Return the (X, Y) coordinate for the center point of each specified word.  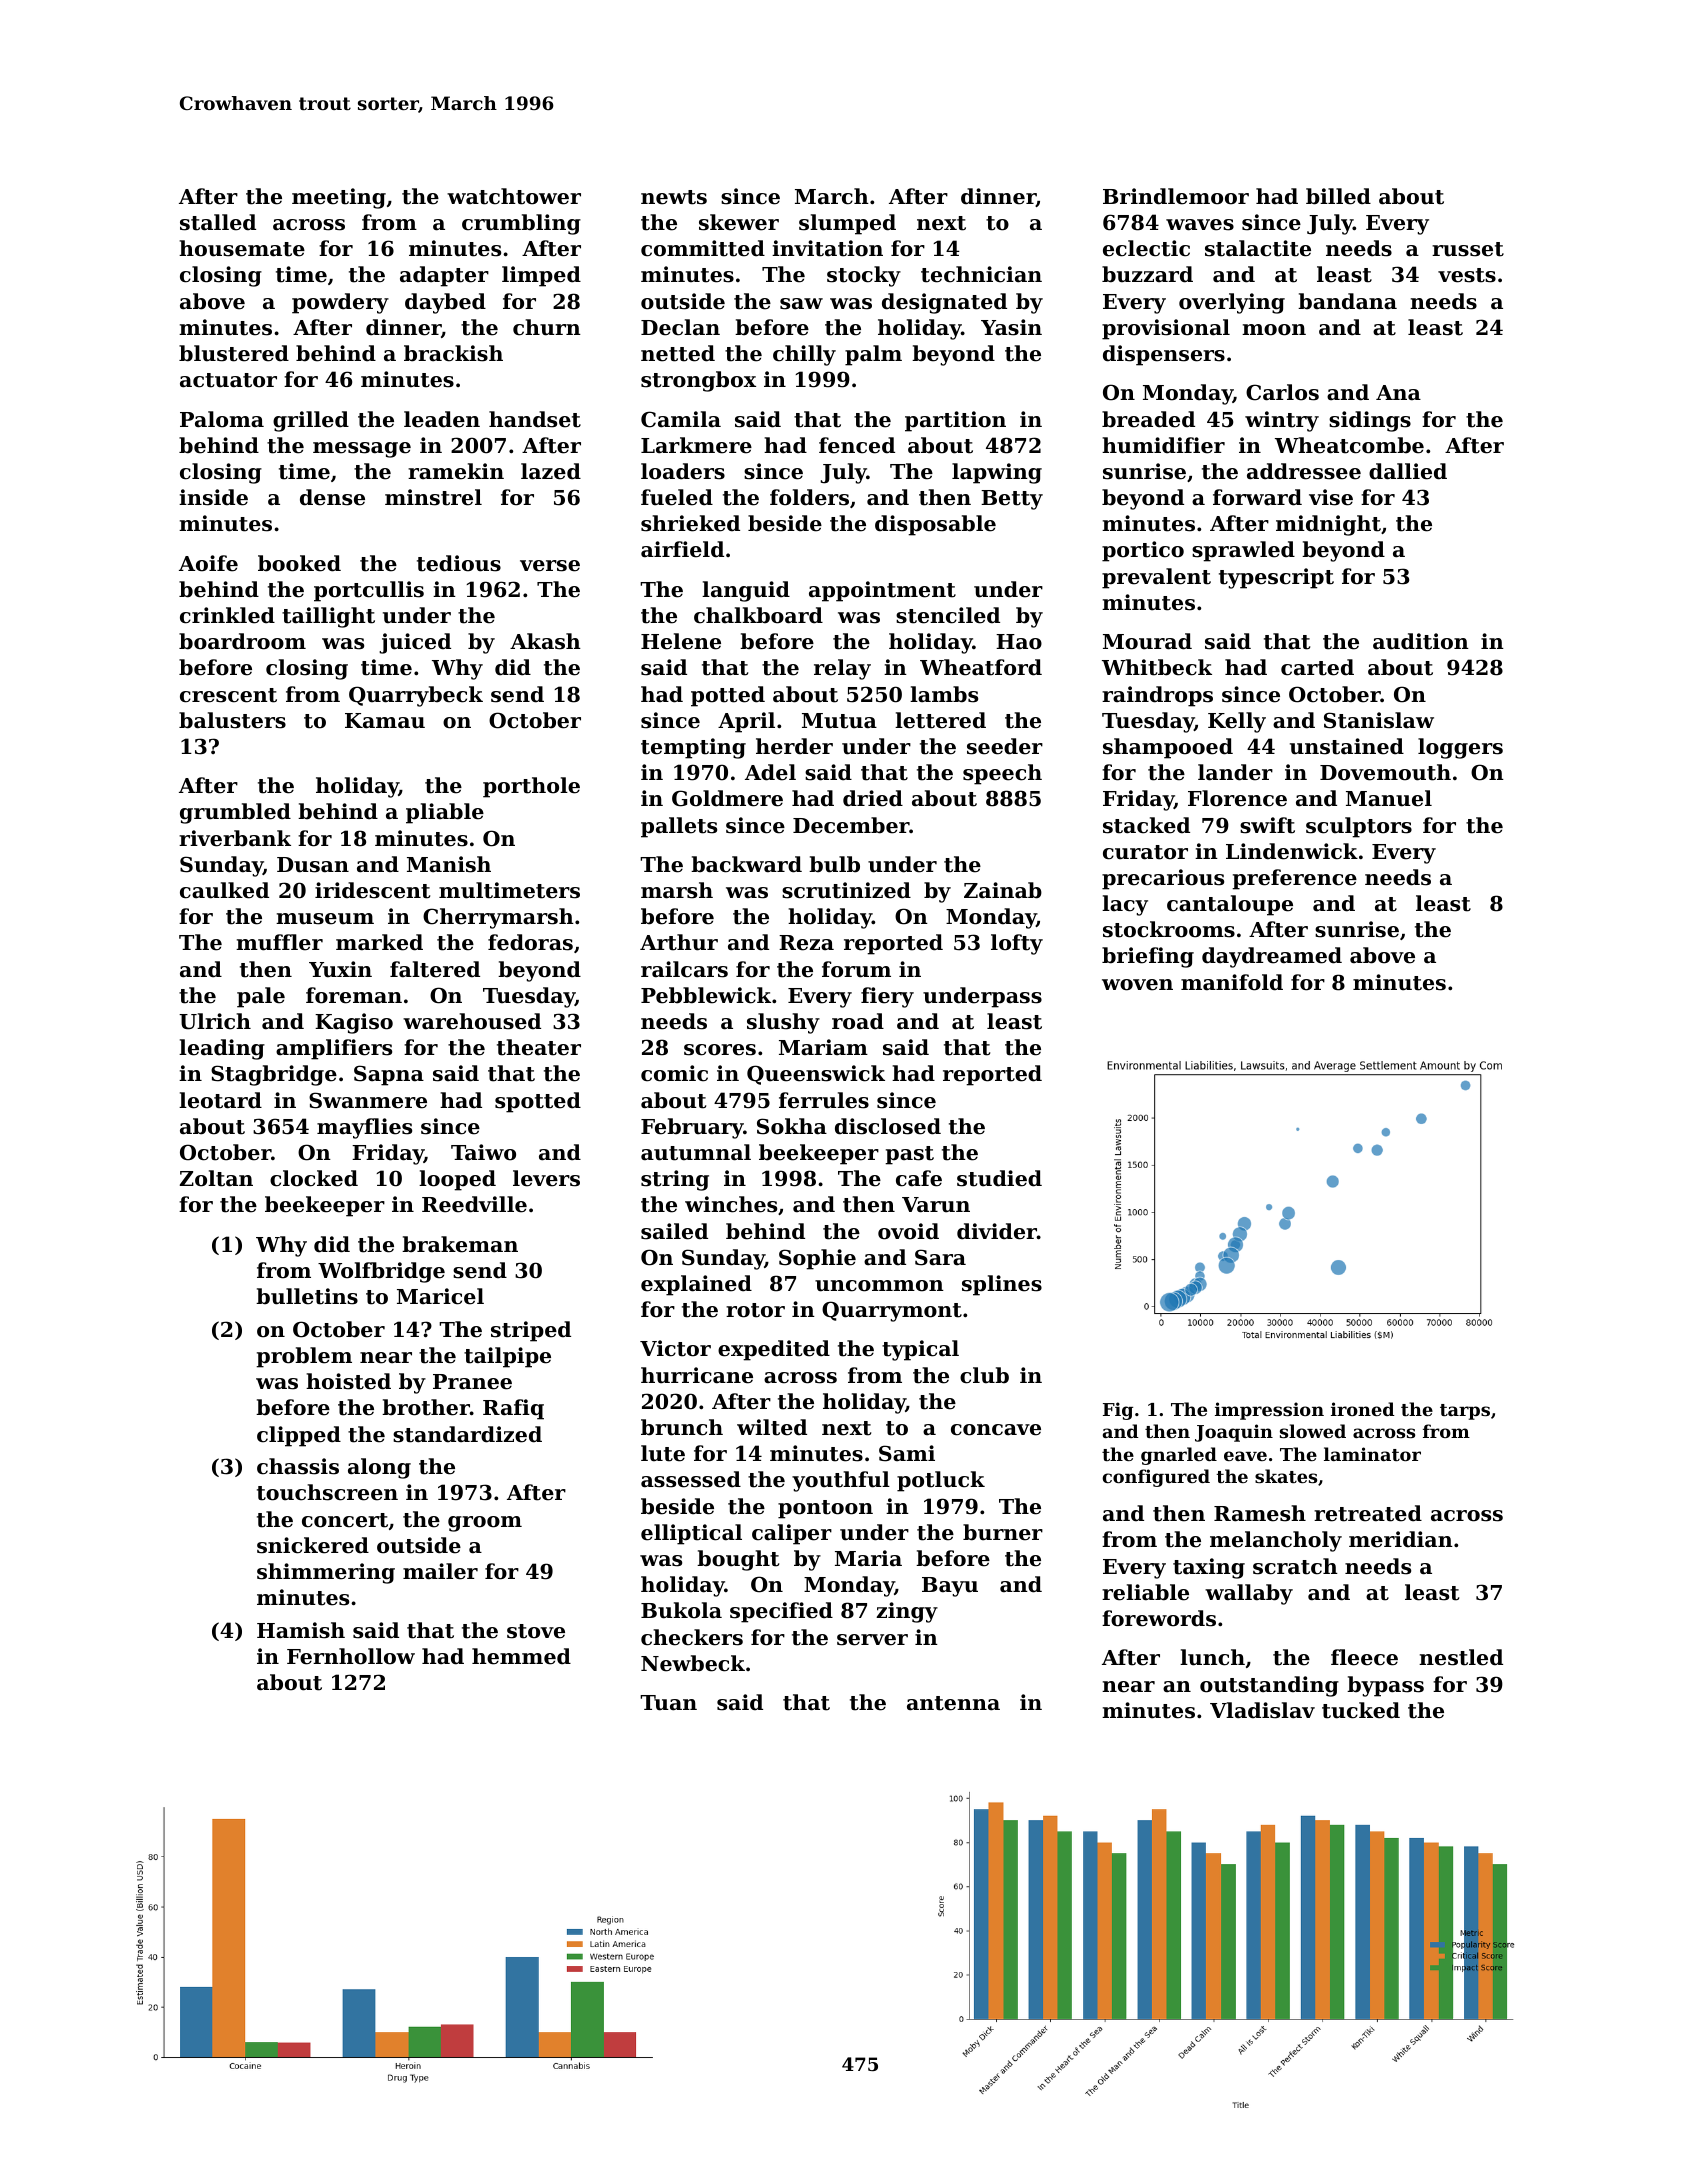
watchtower (514, 196)
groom (485, 1524)
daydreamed (1272, 957)
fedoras (530, 942)
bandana (1347, 301)
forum (856, 969)
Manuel (1389, 798)
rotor (755, 1310)
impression (1269, 1411)
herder (794, 746)
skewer (739, 222)
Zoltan (216, 1178)
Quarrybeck (416, 696)
